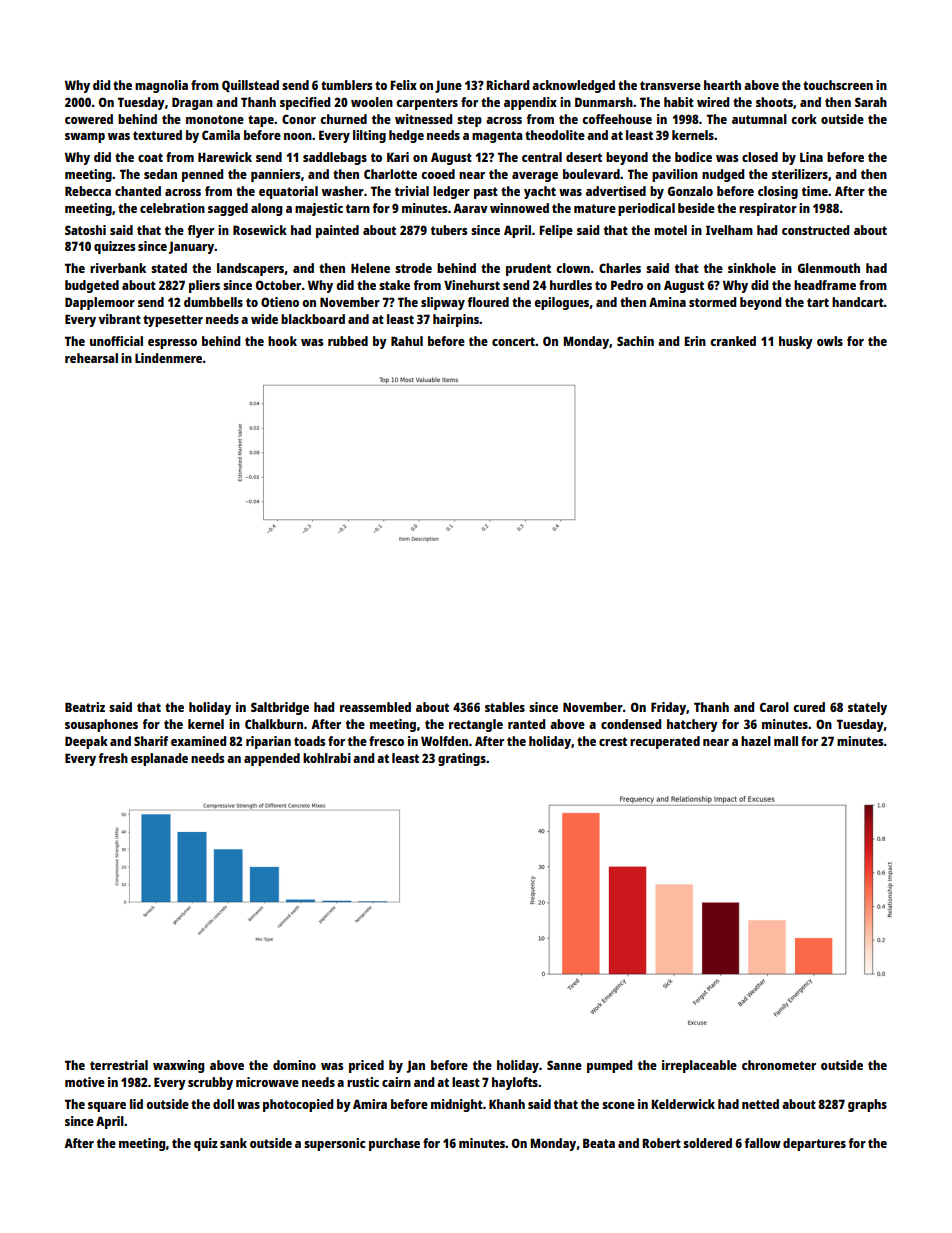  I want to click on sterilizers, so click(800, 174).
